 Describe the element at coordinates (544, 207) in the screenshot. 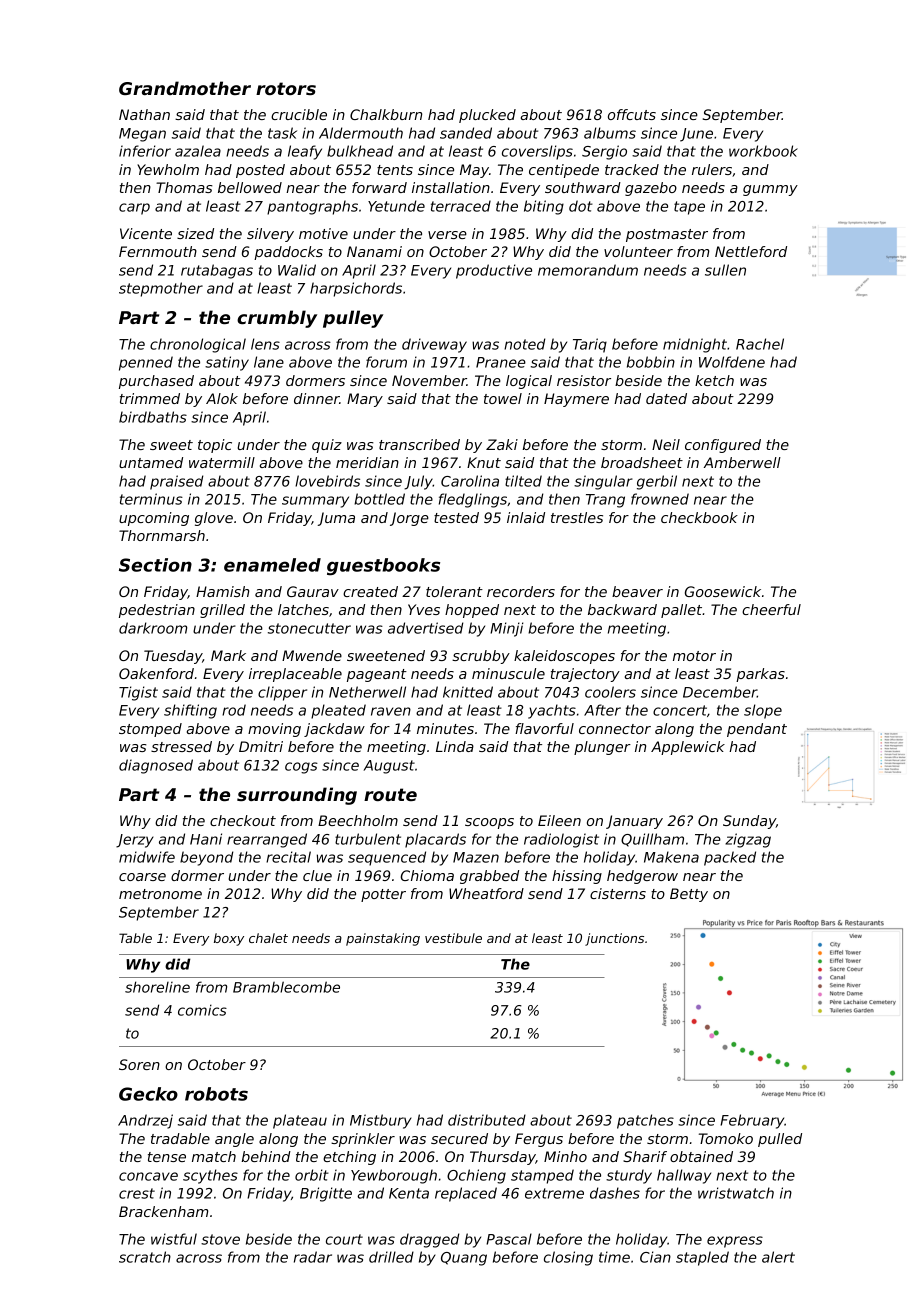

I see `biting` at that location.
